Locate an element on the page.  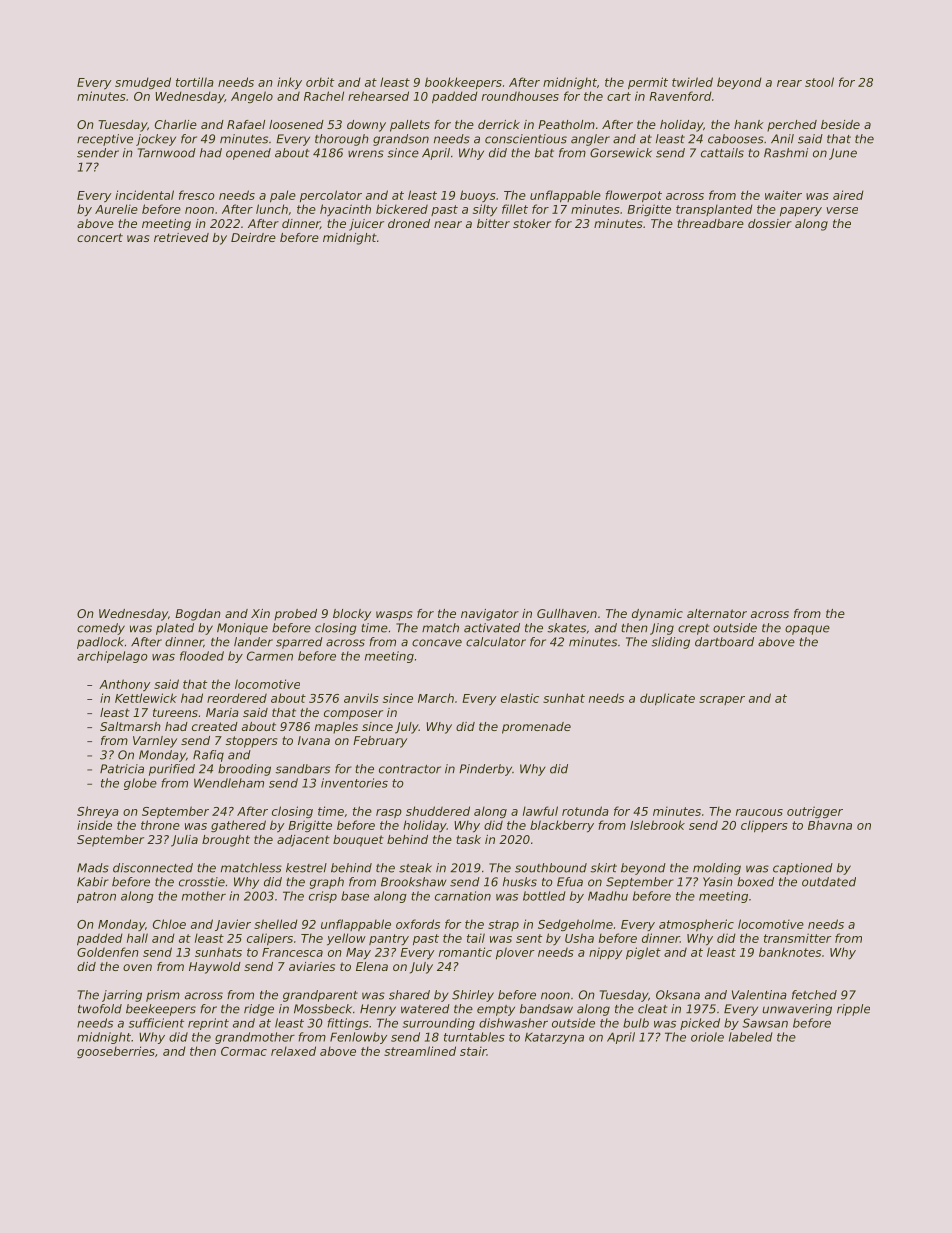
jarring is located at coordinates (122, 996).
